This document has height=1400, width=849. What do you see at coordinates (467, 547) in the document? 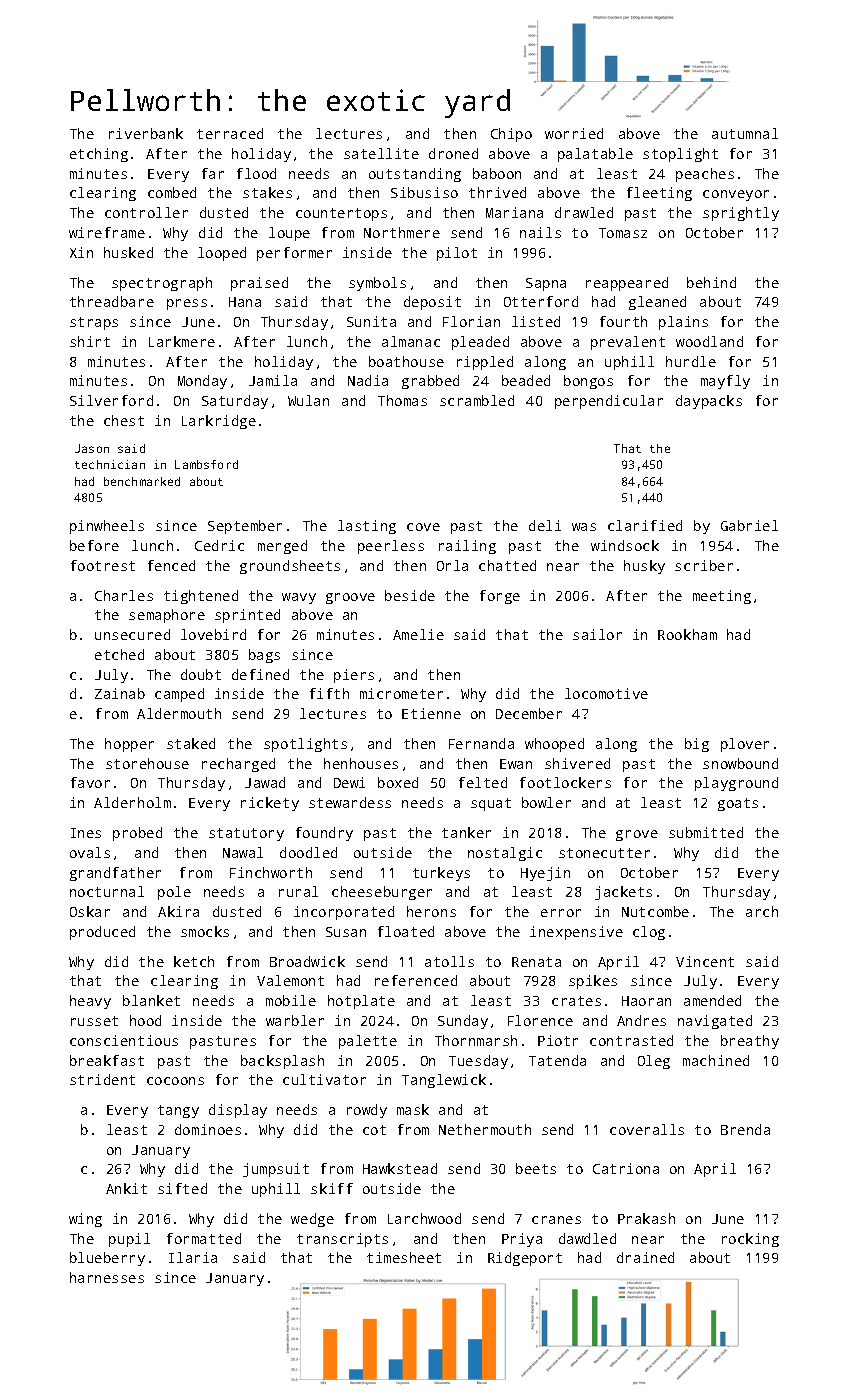
I see `railing` at bounding box center [467, 547].
